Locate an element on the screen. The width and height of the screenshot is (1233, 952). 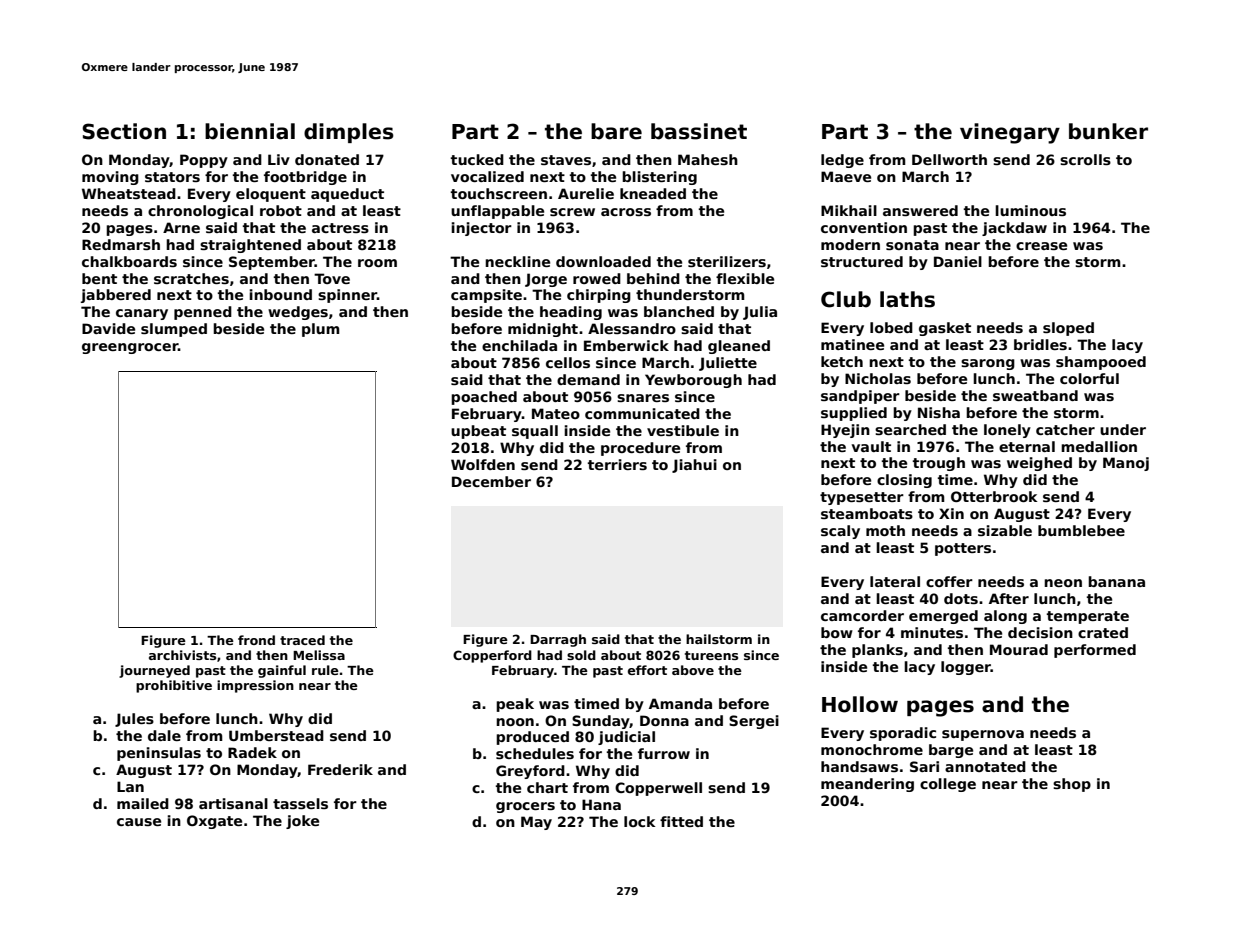
biennial is located at coordinates (250, 131).
